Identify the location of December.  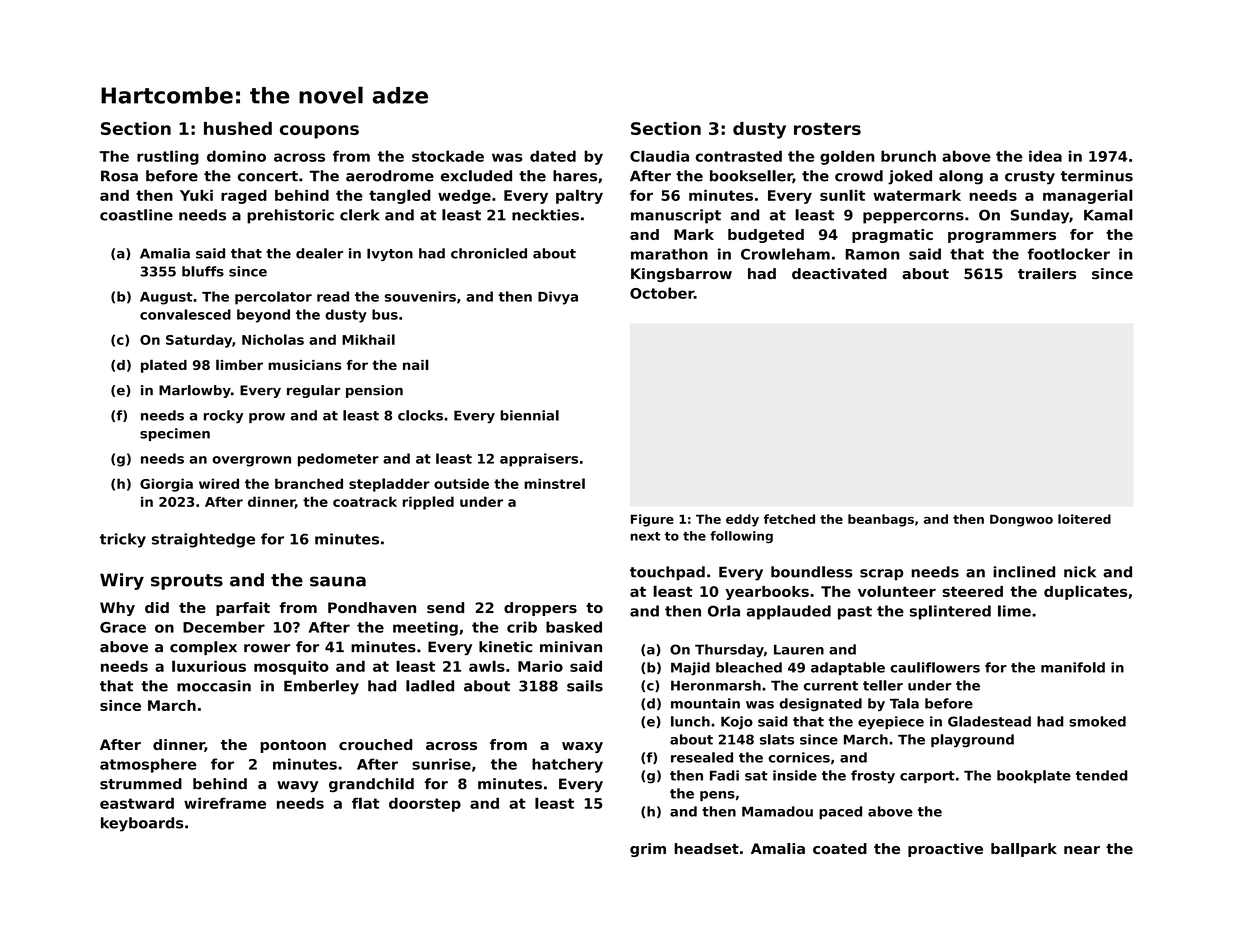
(224, 627).
